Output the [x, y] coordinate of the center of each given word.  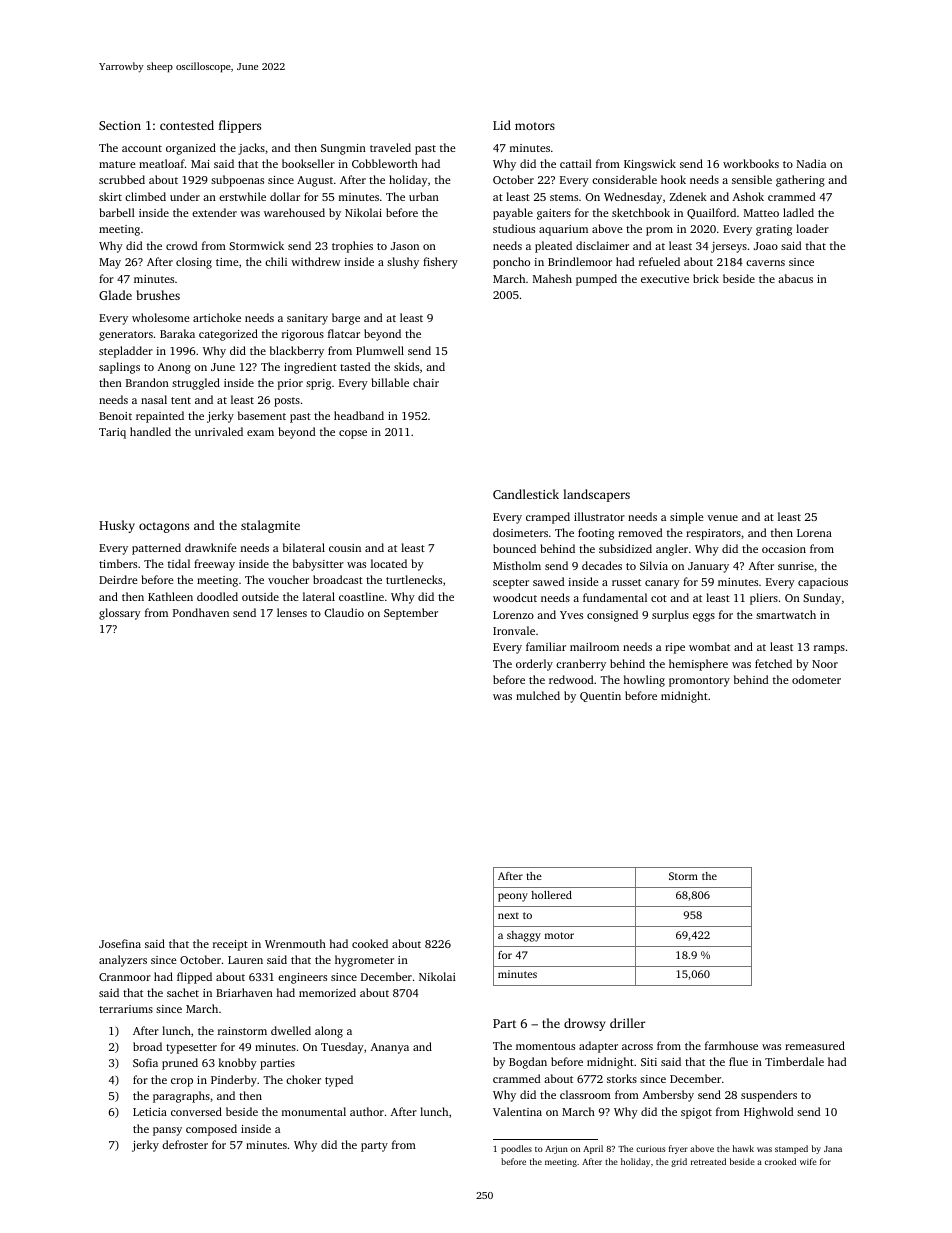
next [508, 915]
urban [424, 196]
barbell [117, 212]
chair [426, 382]
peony [513, 897]
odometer [816, 679]
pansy [167, 1131]
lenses [292, 612]
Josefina [120, 943]
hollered [551, 895]
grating [774, 230]
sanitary [307, 319]
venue [722, 518]
